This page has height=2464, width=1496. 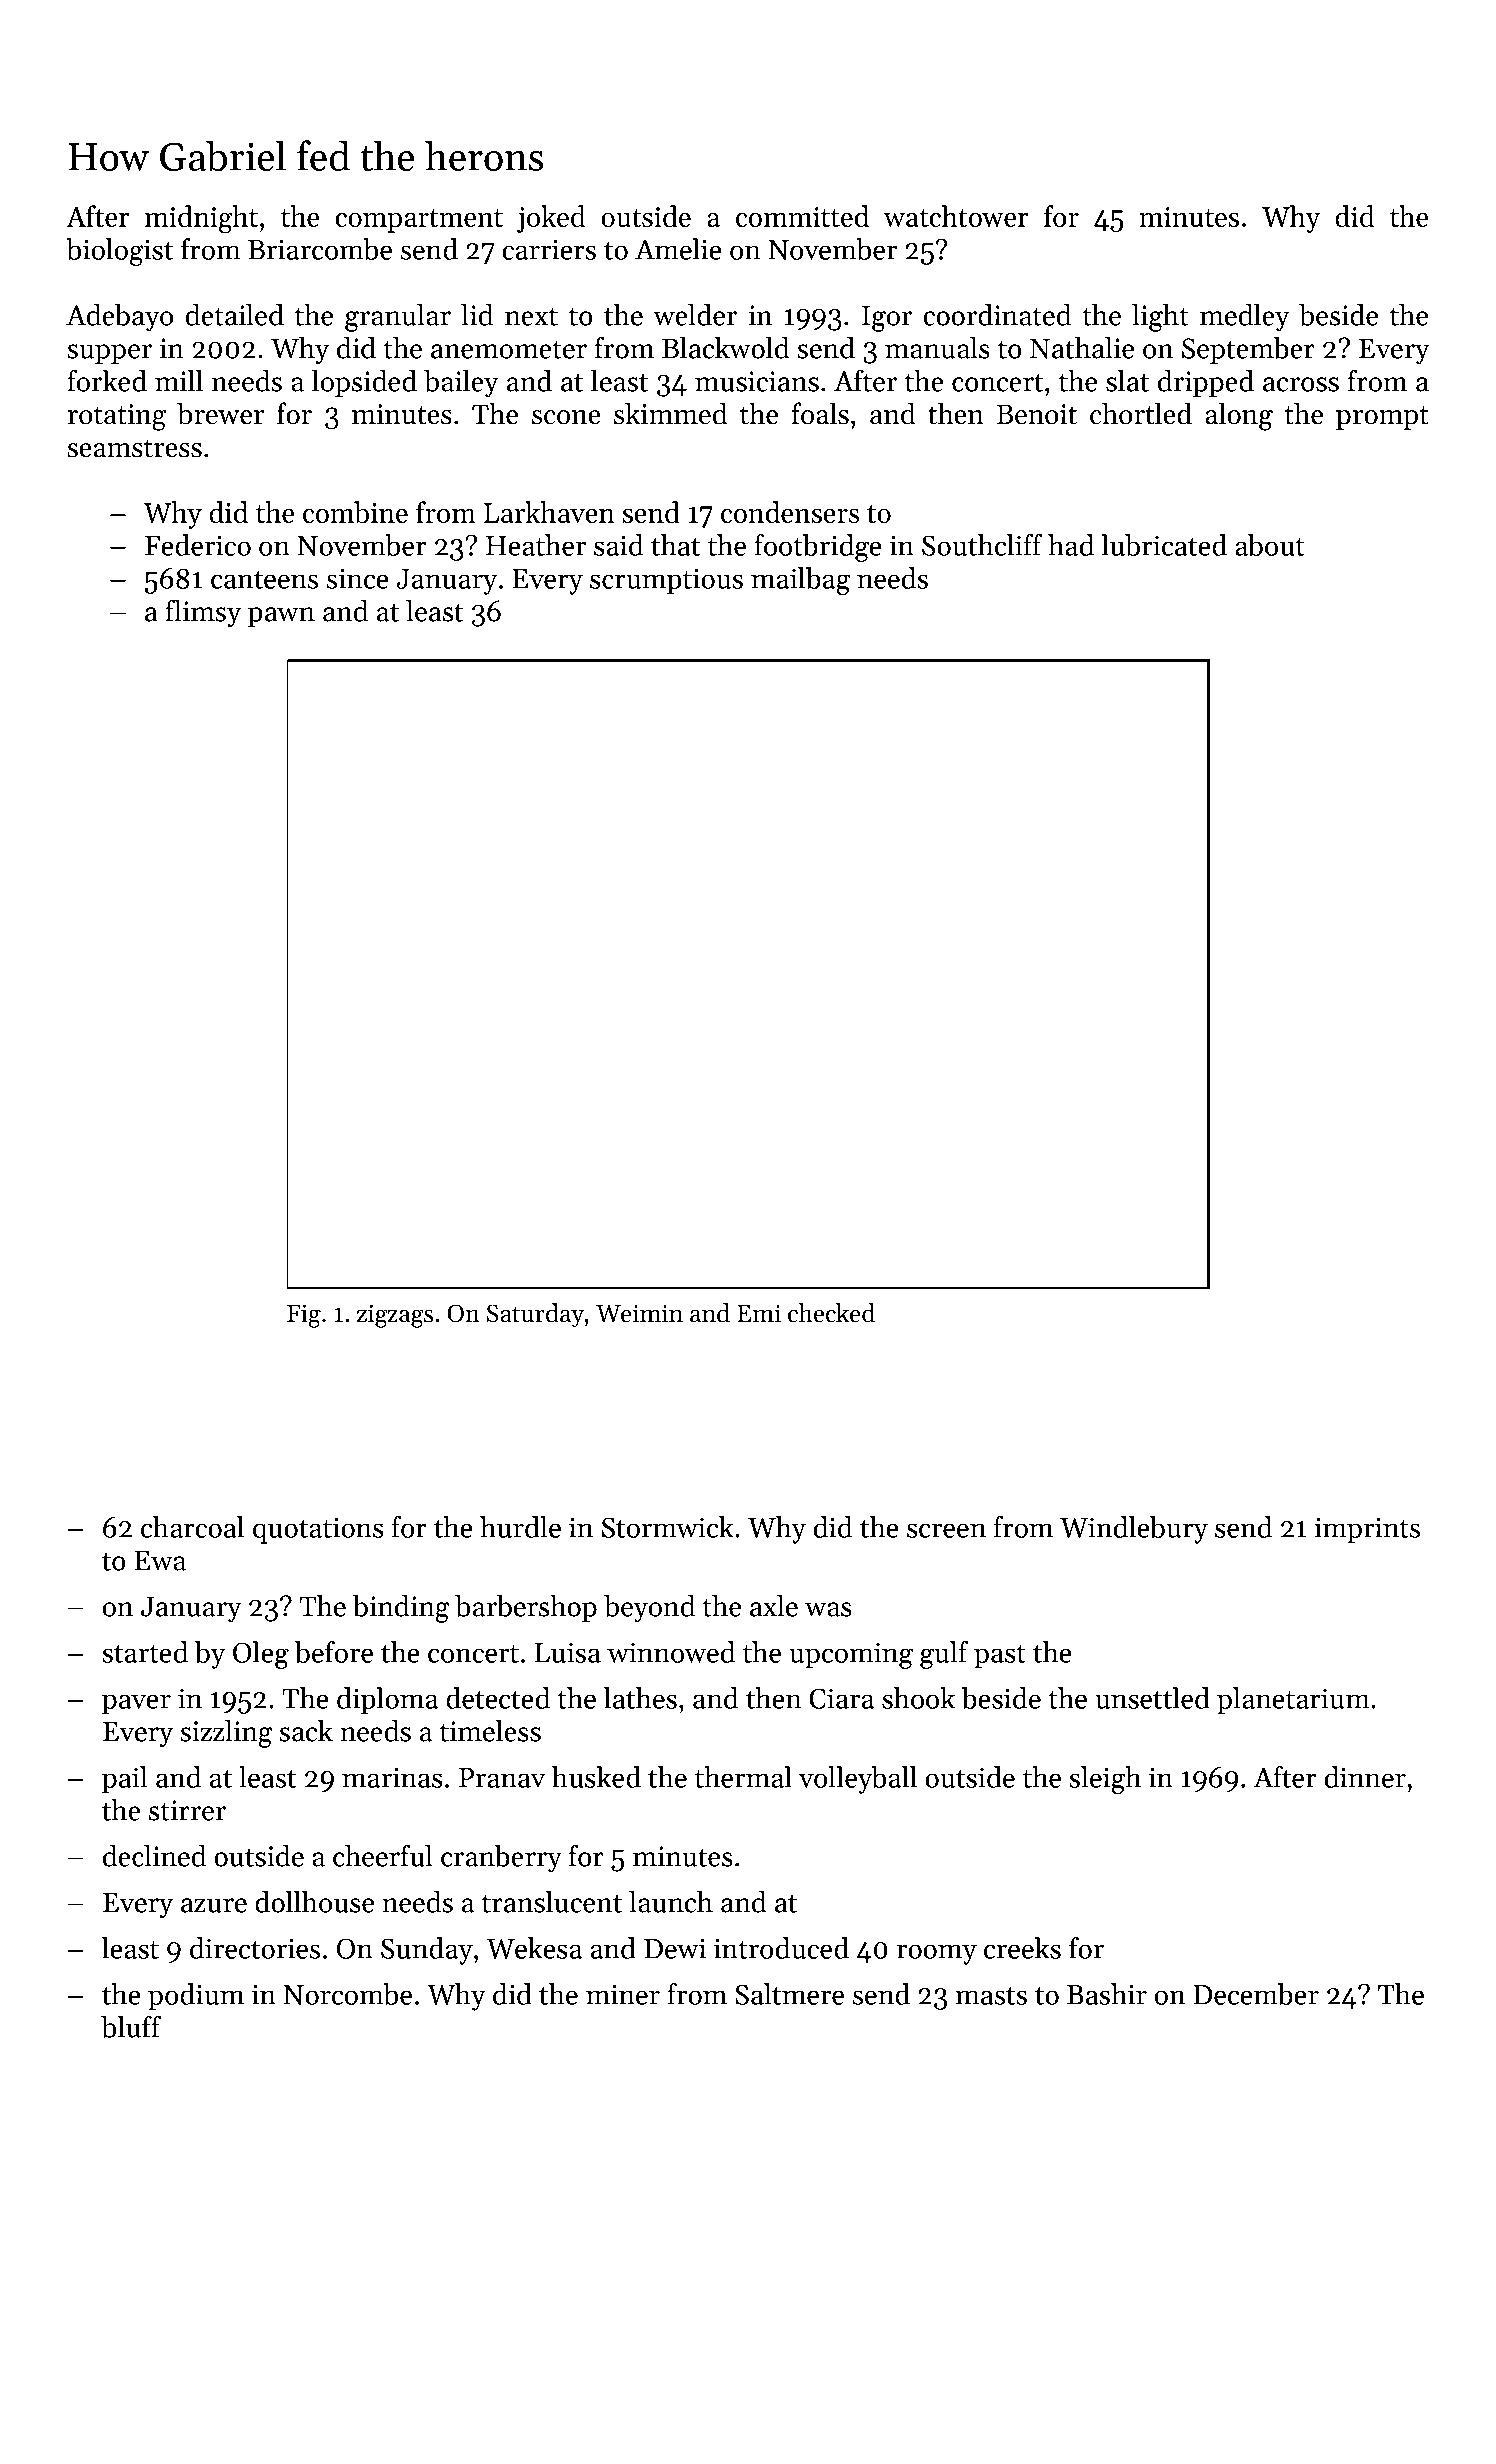 What do you see at coordinates (131, 2026) in the page?
I see `bluff` at bounding box center [131, 2026].
